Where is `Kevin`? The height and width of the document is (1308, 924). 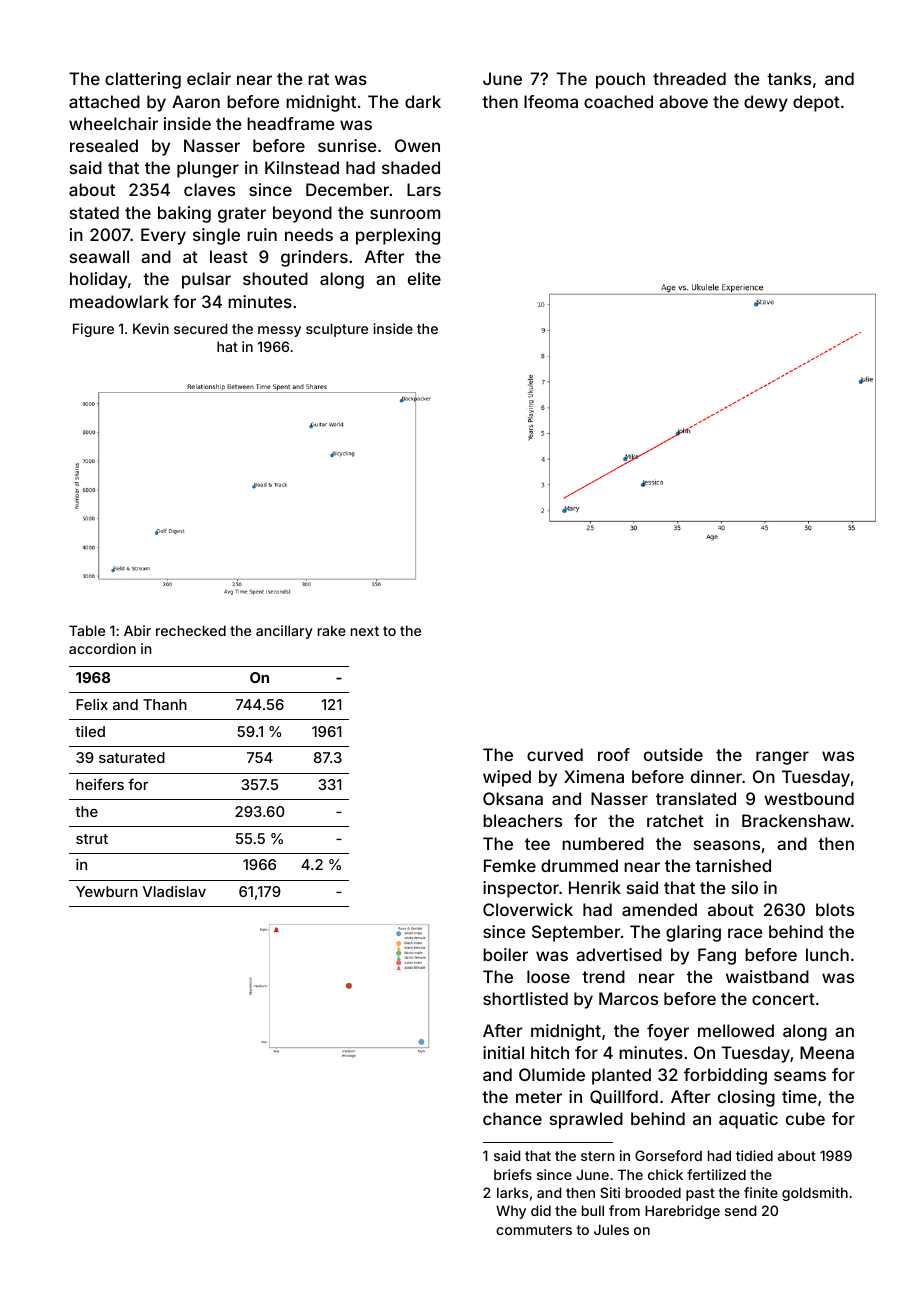
Kevin is located at coordinates (151, 328).
